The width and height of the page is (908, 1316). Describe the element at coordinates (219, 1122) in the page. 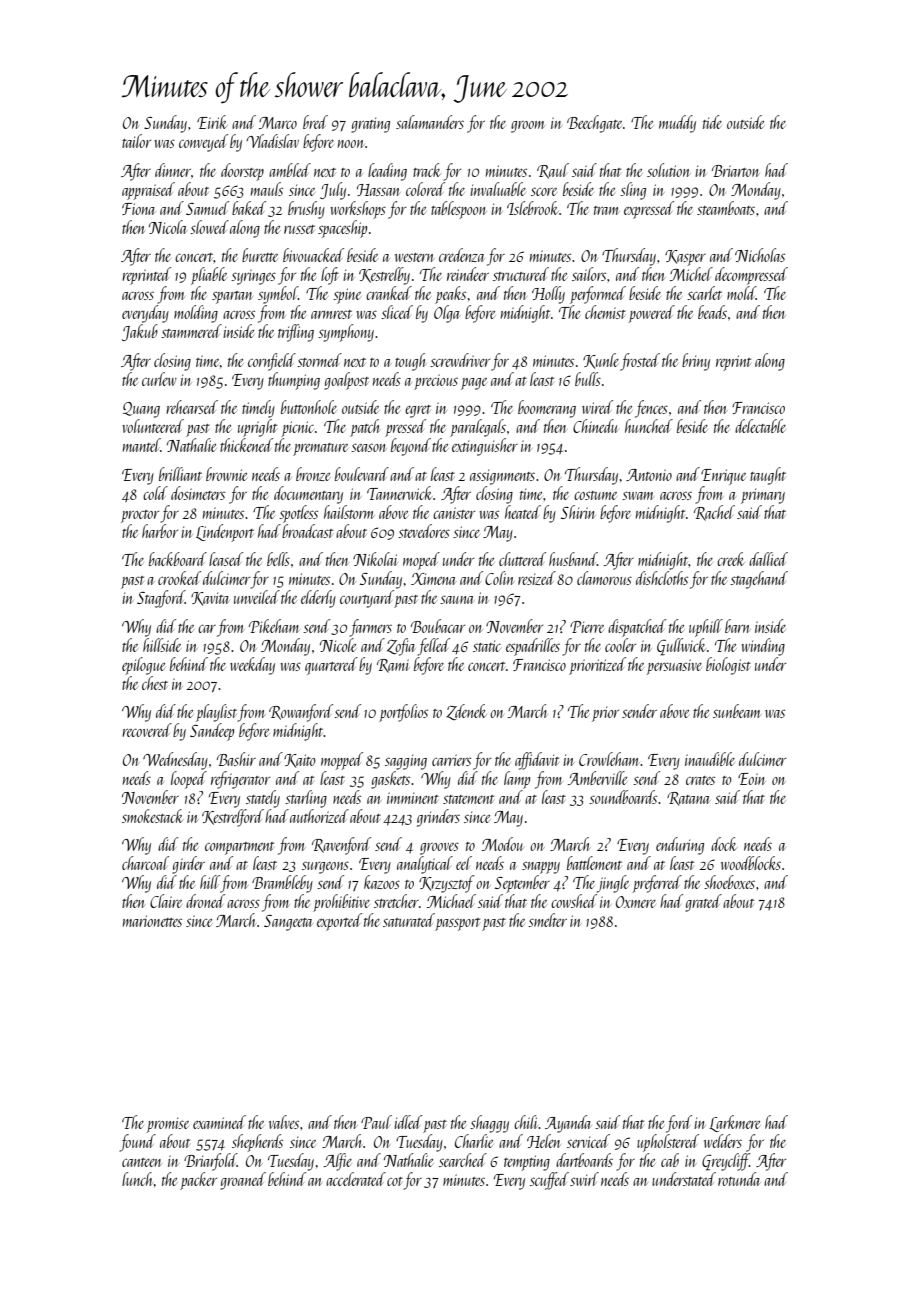

I see `examined` at that location.
